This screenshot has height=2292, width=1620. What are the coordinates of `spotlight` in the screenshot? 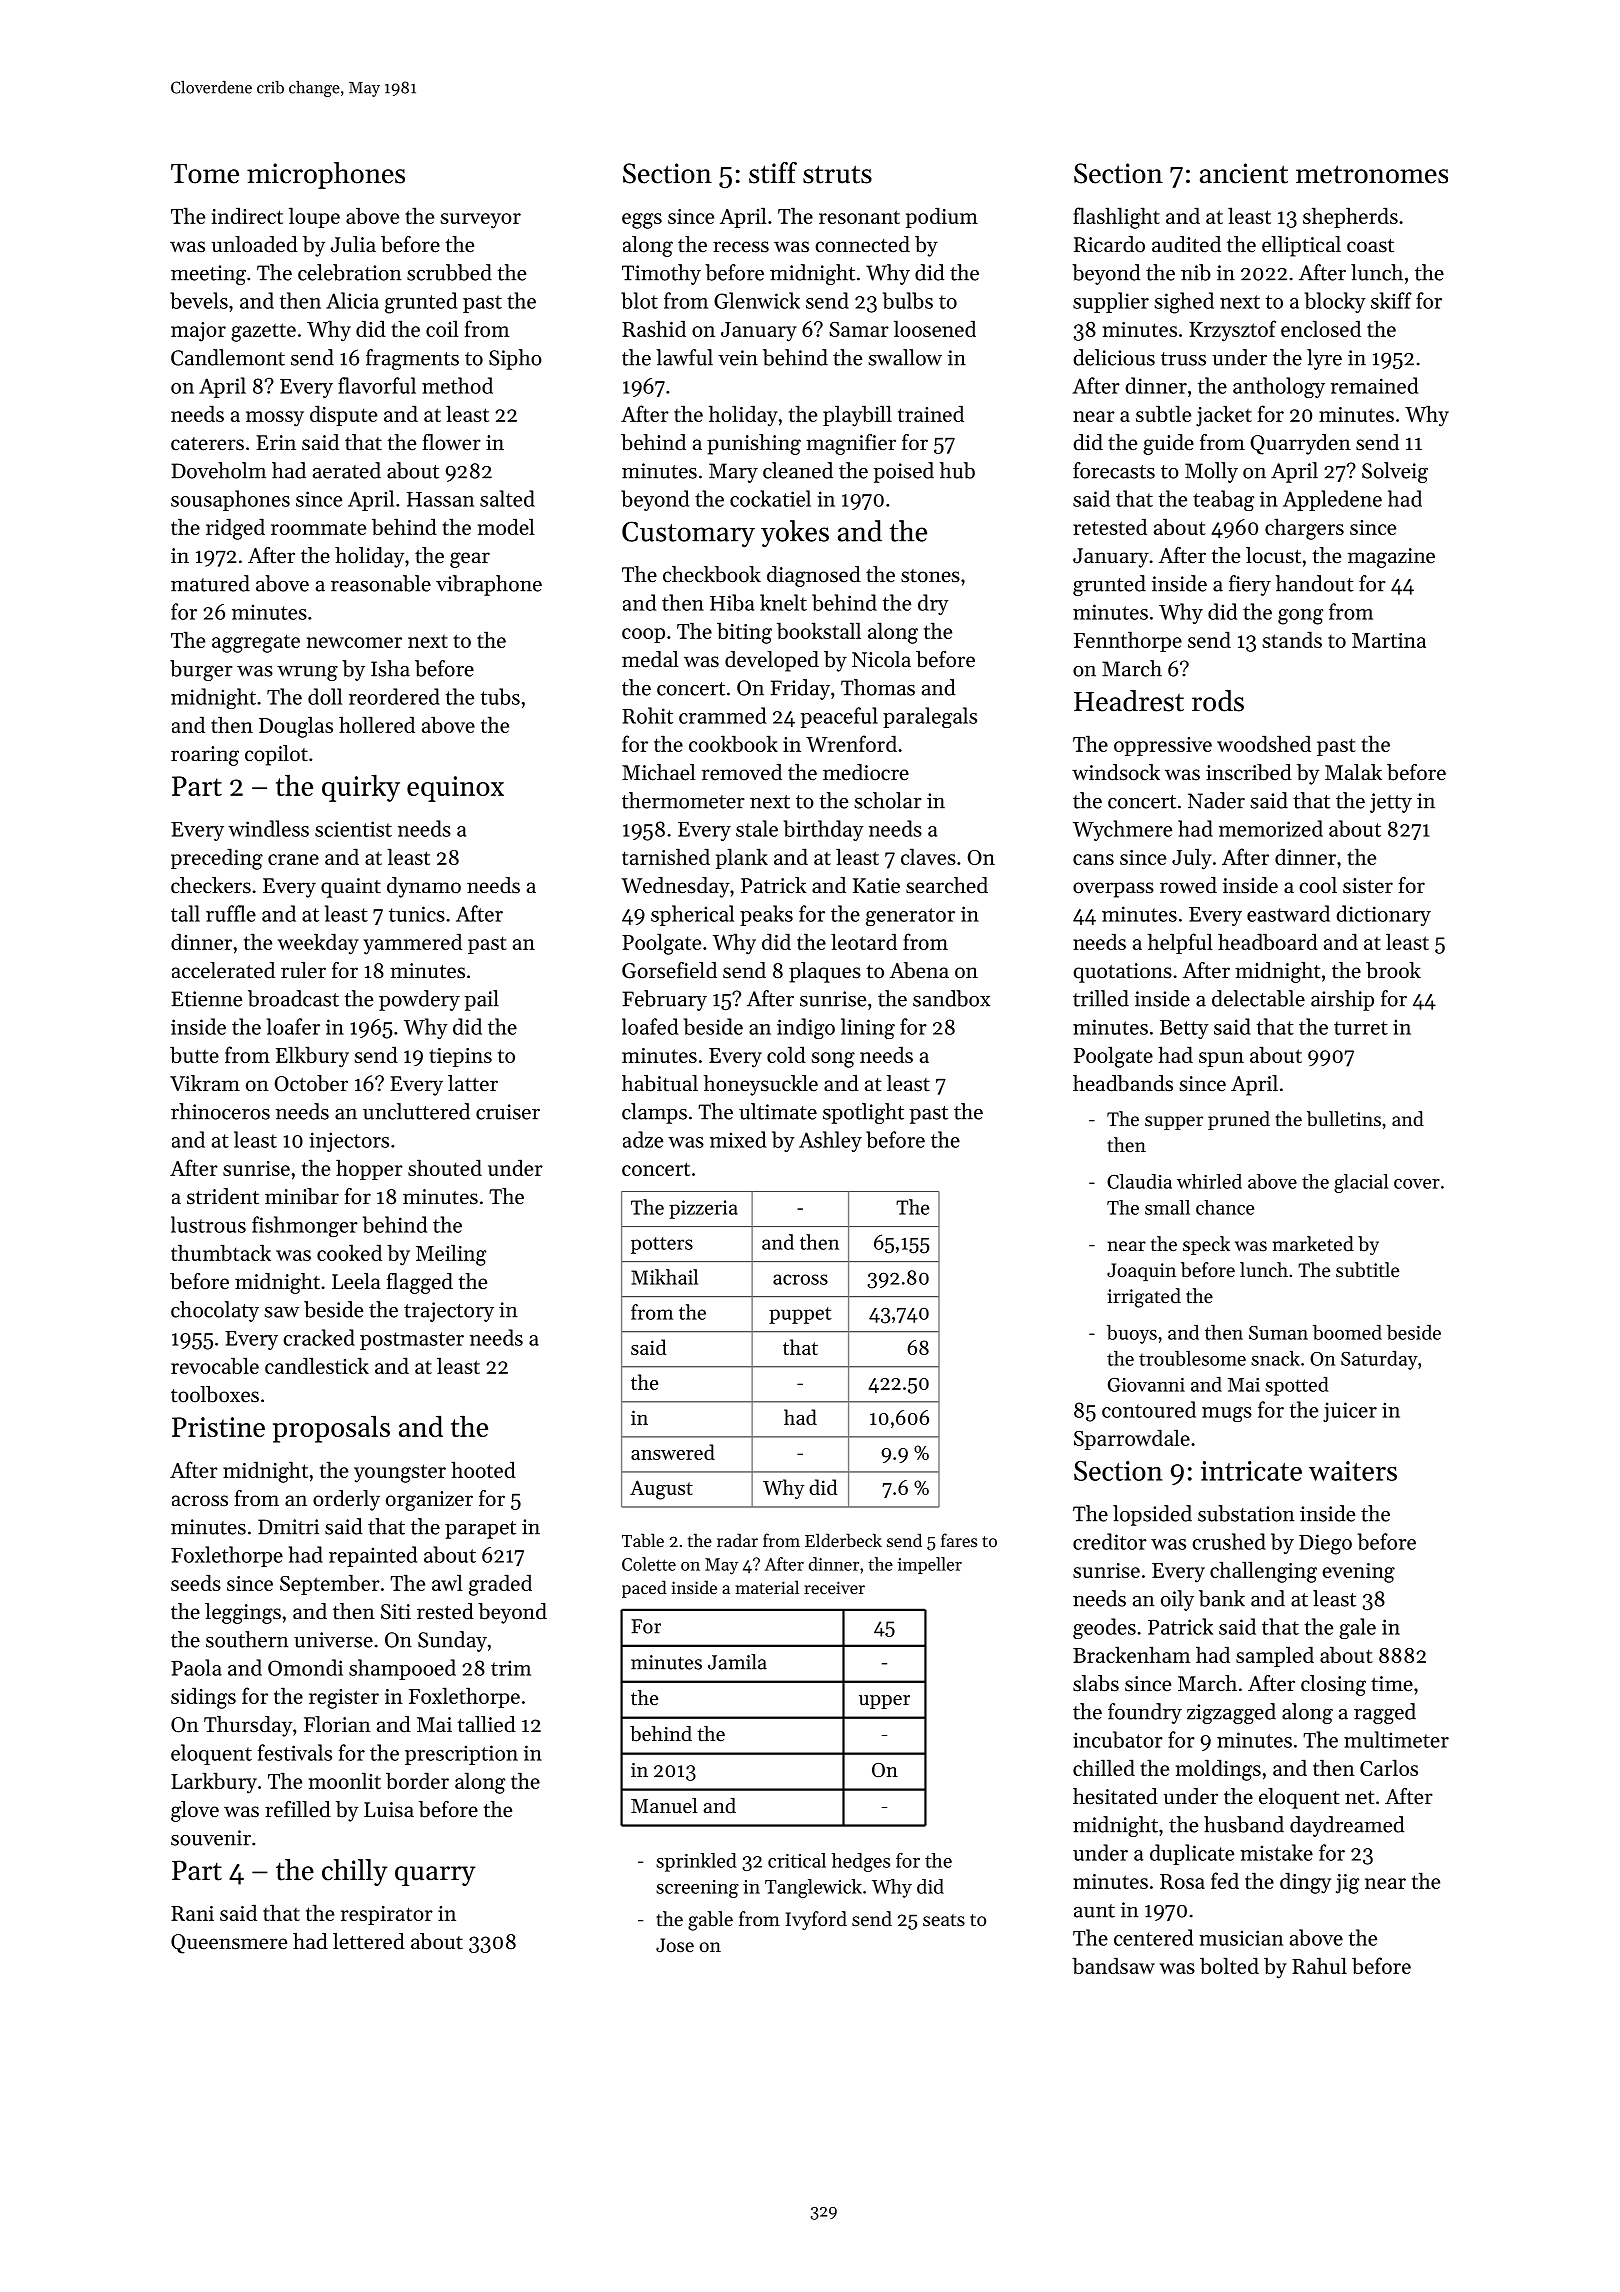 It's located at (863, 1113).
